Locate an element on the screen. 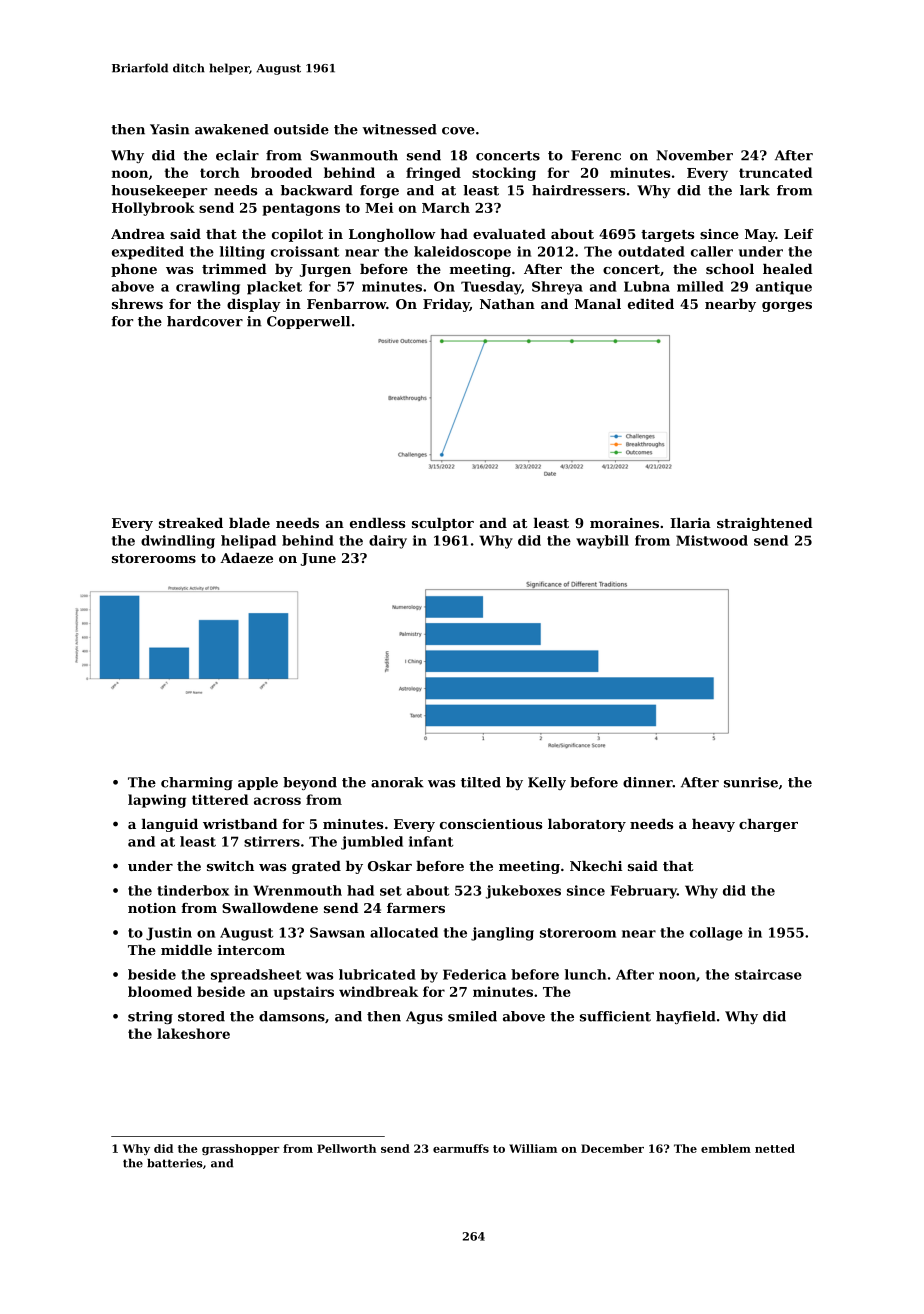 This screenshot has width=924, height=1314. string is located at coordinates (150, 1017).
